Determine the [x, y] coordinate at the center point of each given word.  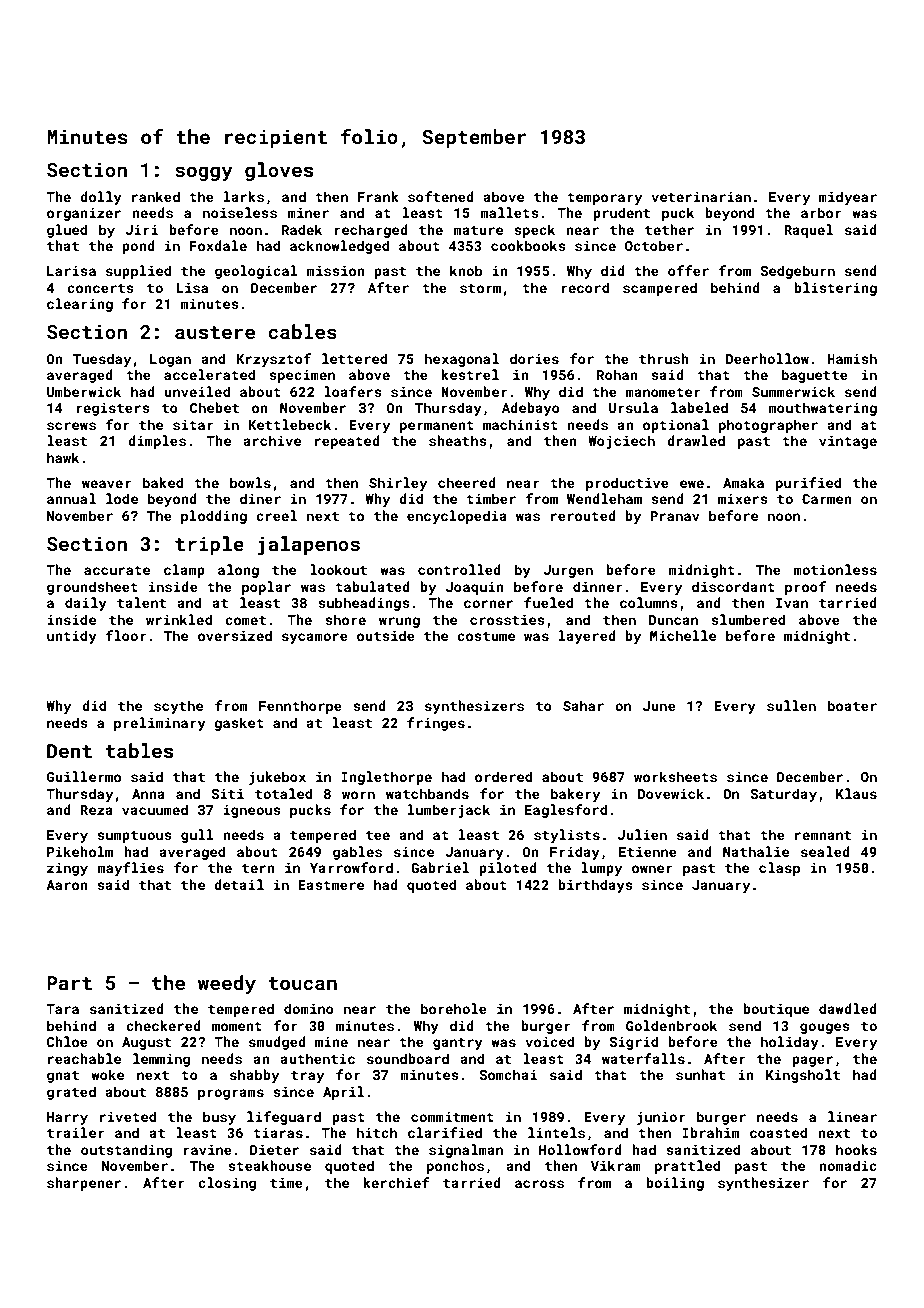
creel [276, 515]
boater [852, 705]
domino [309, 1008]
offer [688, 270]
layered [587, 637]
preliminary [160, 724]
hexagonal [462, 360]
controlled [459, 569]
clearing [80, 305]
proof [805, 588]
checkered [163, 1025]
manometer [663, 392]
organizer [84, 214]
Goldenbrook [671, 1025]
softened [441, 196]
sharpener [84, 1184]
